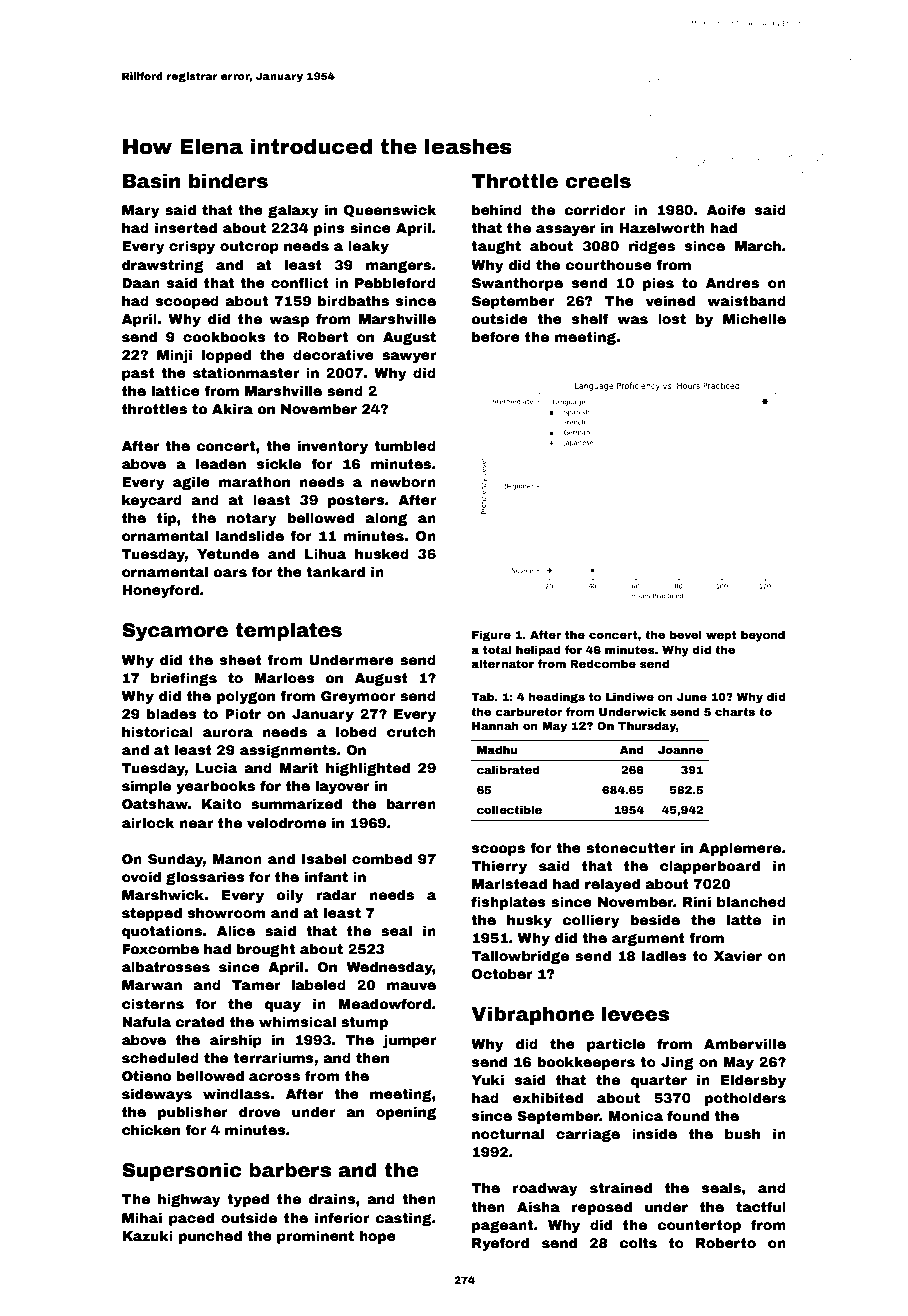 The image size is (908, 1316). What do you see at coordinates (146, 1021) in the screenshot?
I see `Nafula` at bounding box center [146, 1021].
